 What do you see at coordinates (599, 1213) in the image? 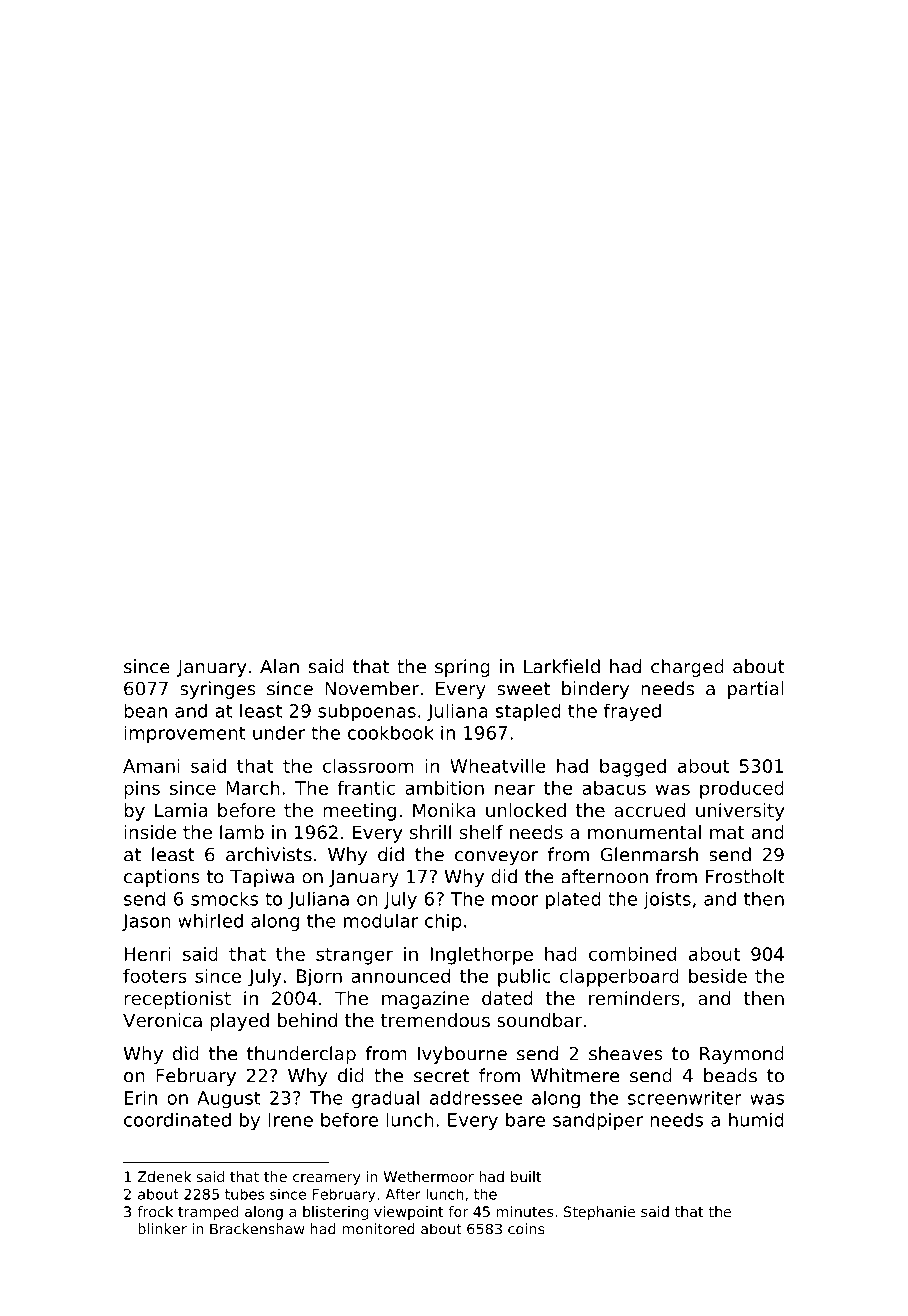
I see `Stephanie` at bounding box center [599, 1213].
